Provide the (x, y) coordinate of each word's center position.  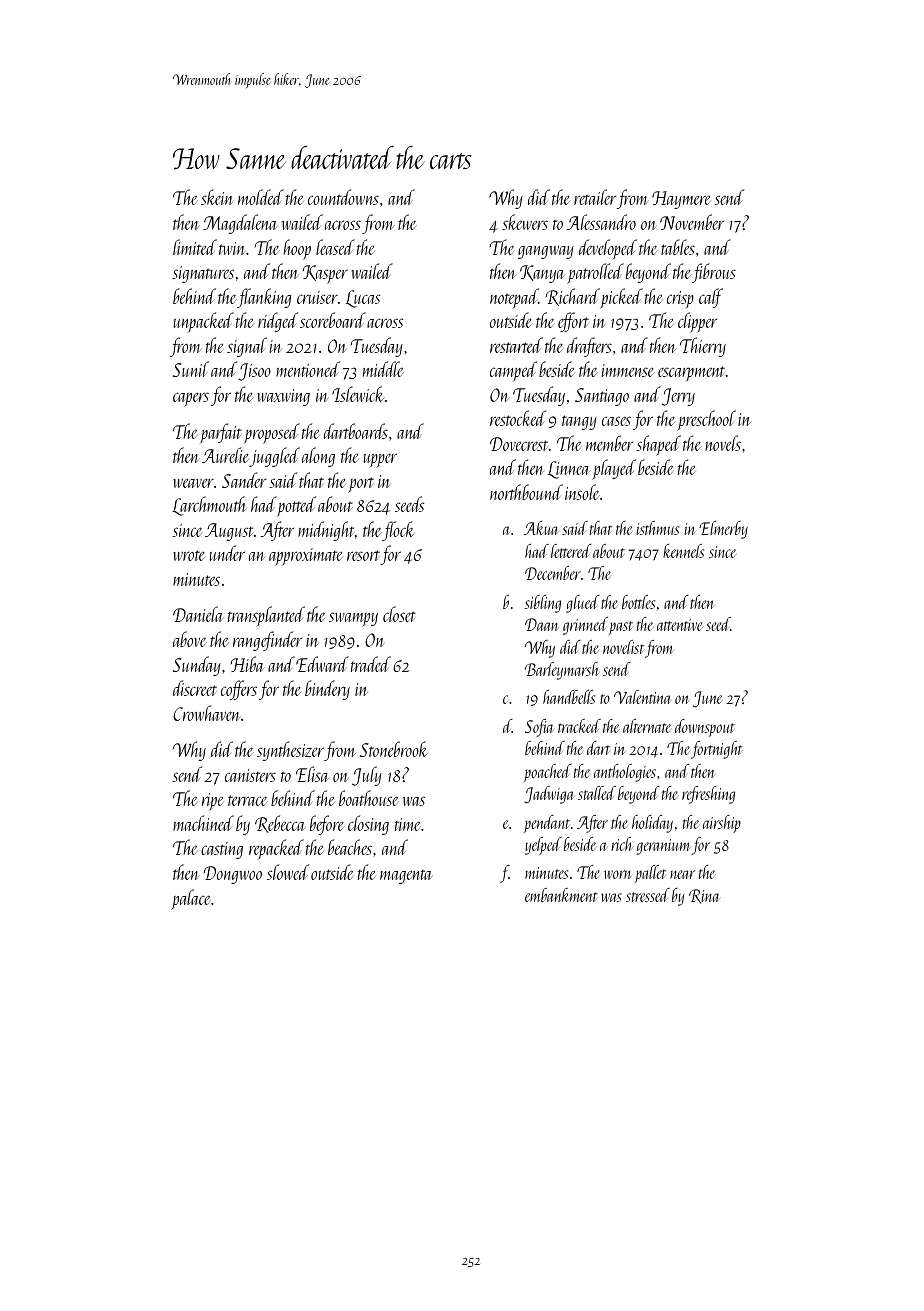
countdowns (343, 197)
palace (191, 899)
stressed (648, 895)
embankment (561, 895)
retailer (595, 197)
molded (261, 197)
